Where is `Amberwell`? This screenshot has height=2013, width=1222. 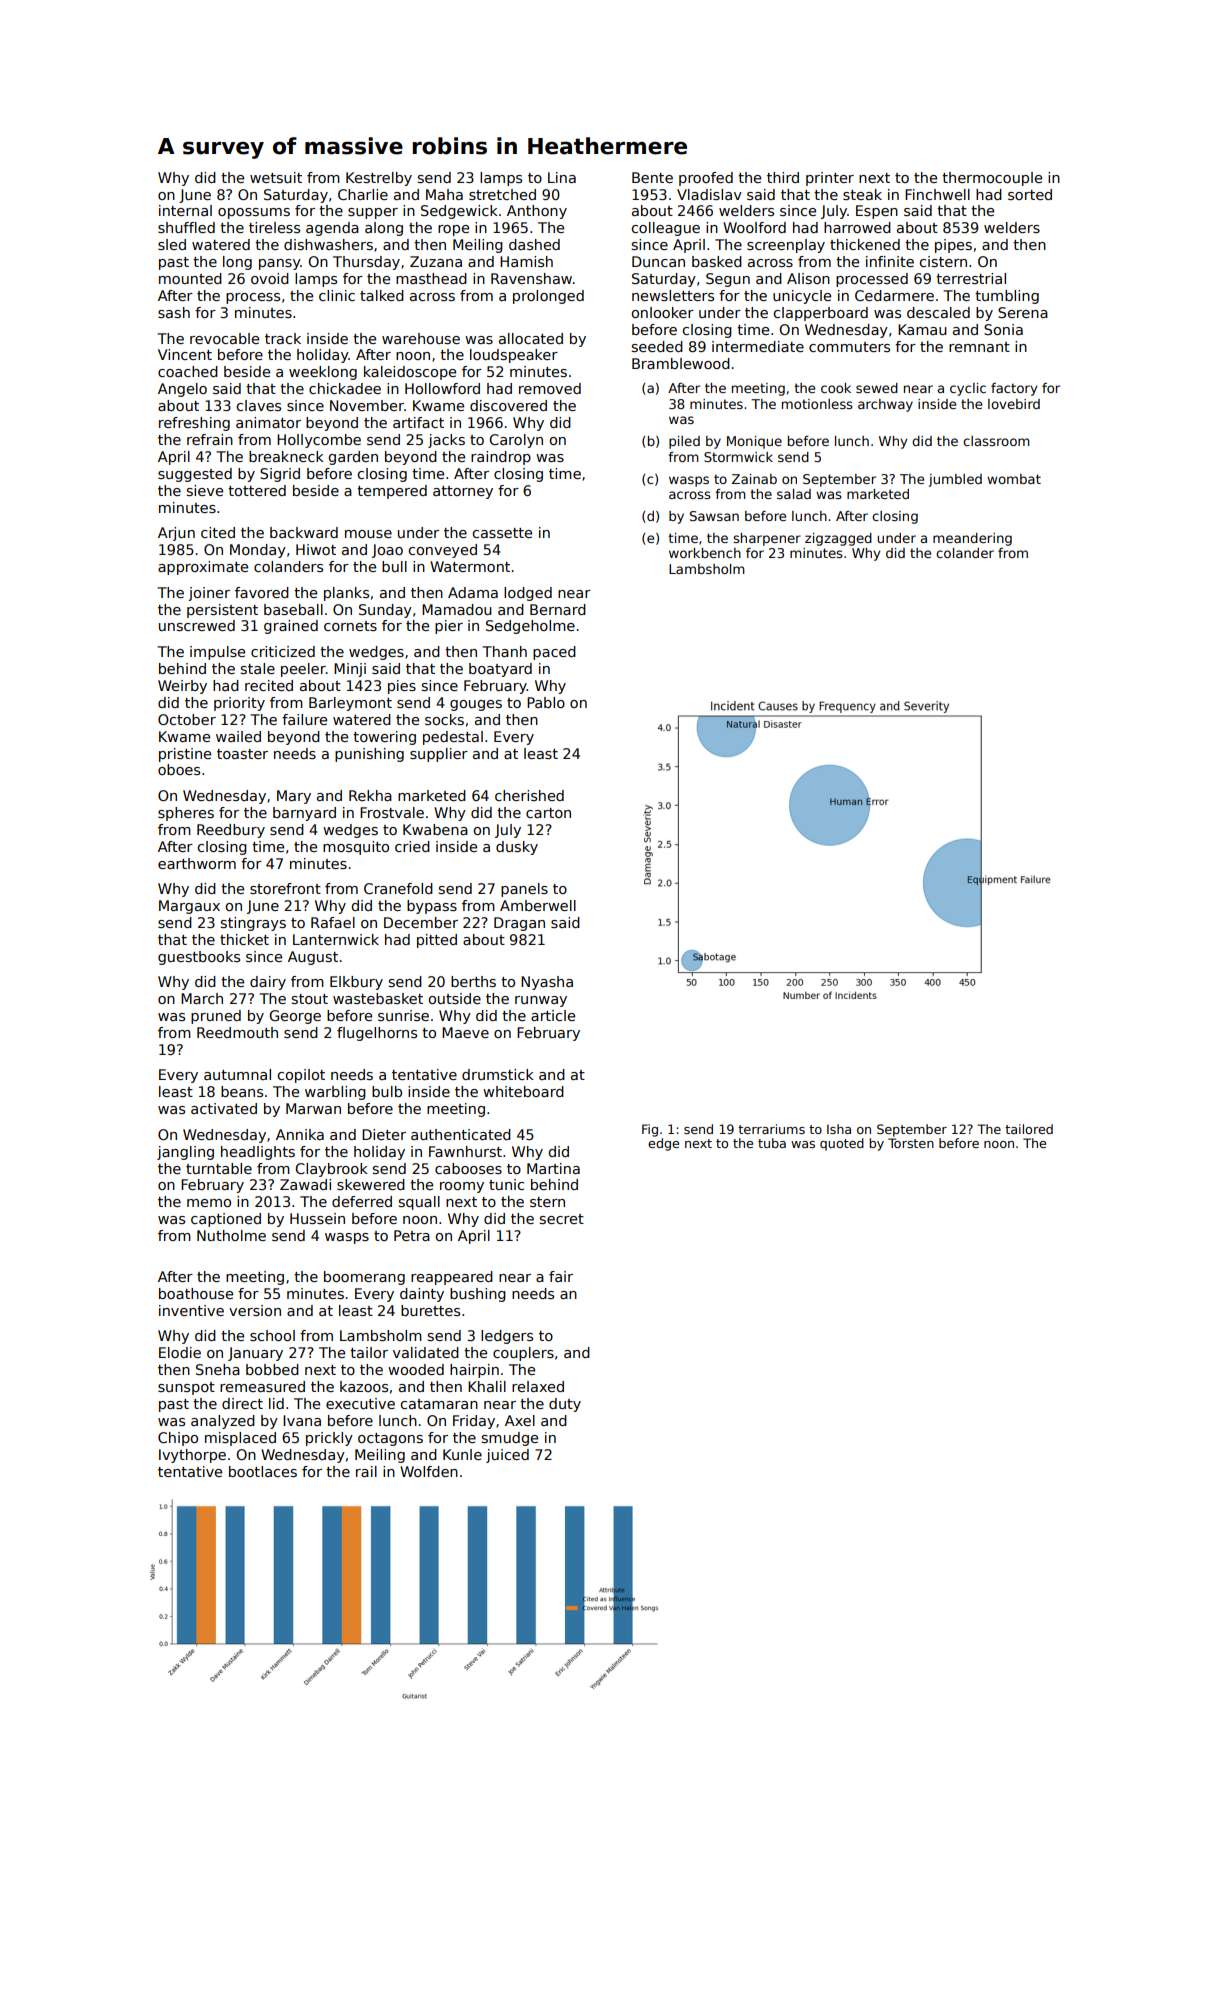 Amberwell is located at coordinates (538, 905).
